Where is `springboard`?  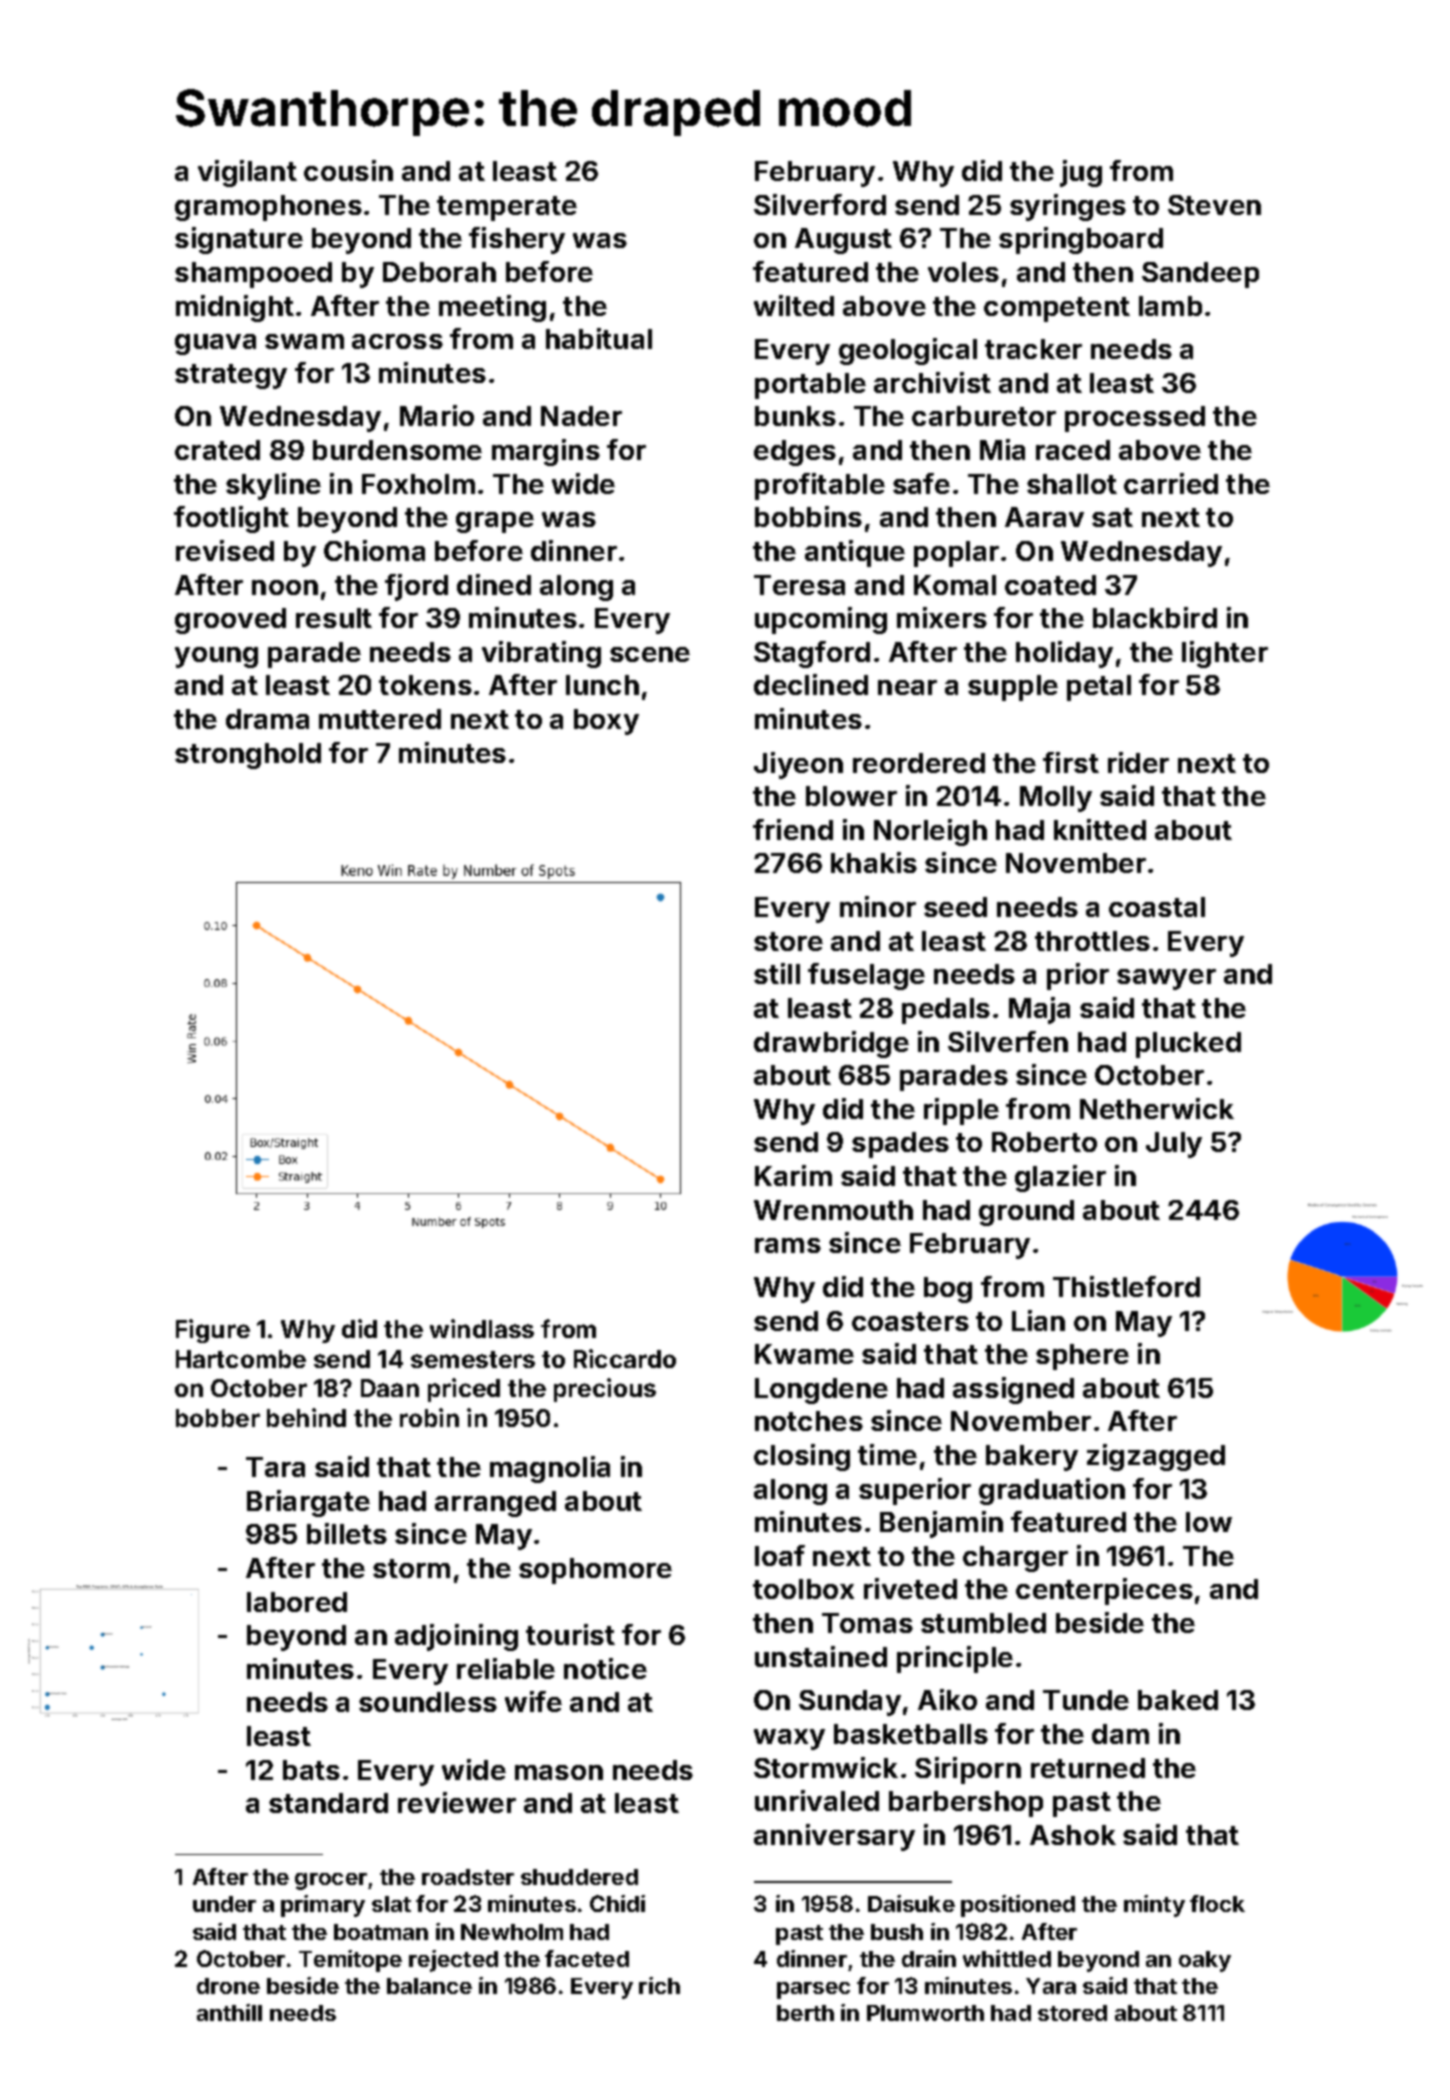 springboard is located at coordinates (1081, 240).
